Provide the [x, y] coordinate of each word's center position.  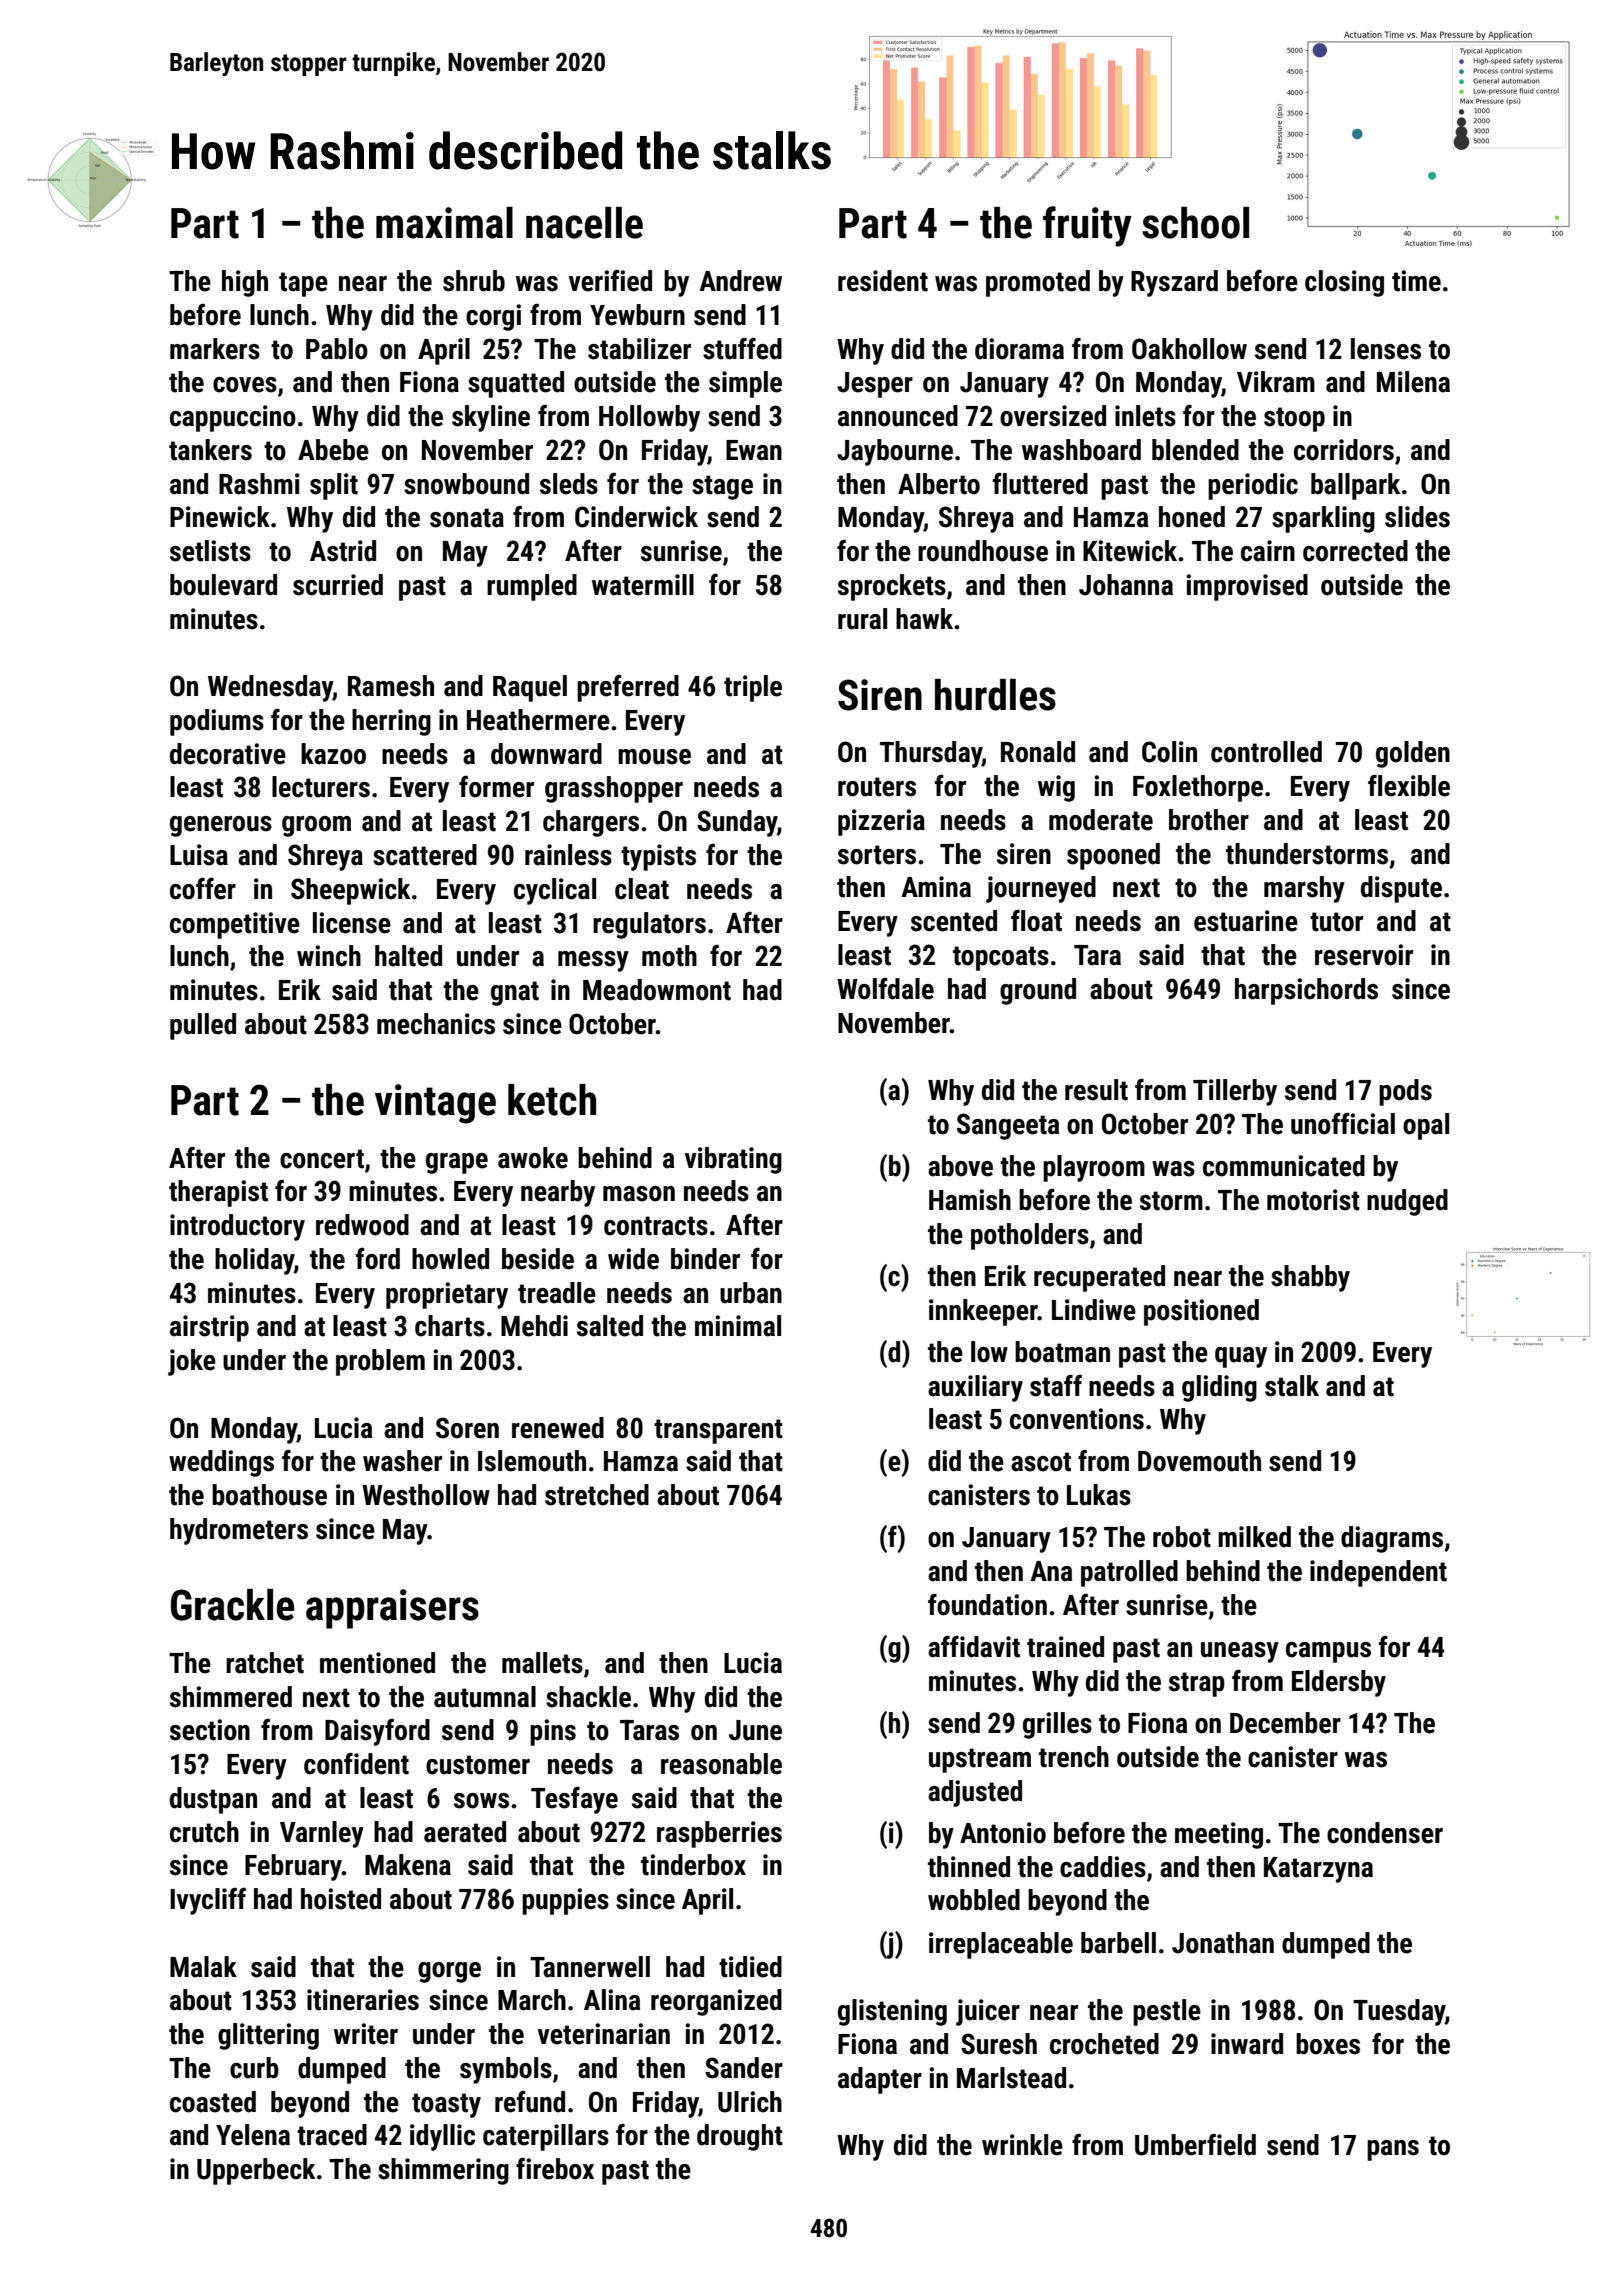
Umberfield [1195, 2145]
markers [215, 349]
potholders [1030, 1236]
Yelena [253, 2135]
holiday [254, 1261]
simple [745, 384]
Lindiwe [1094, 1310]
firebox [555, 2169]
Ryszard [1174, 283]
